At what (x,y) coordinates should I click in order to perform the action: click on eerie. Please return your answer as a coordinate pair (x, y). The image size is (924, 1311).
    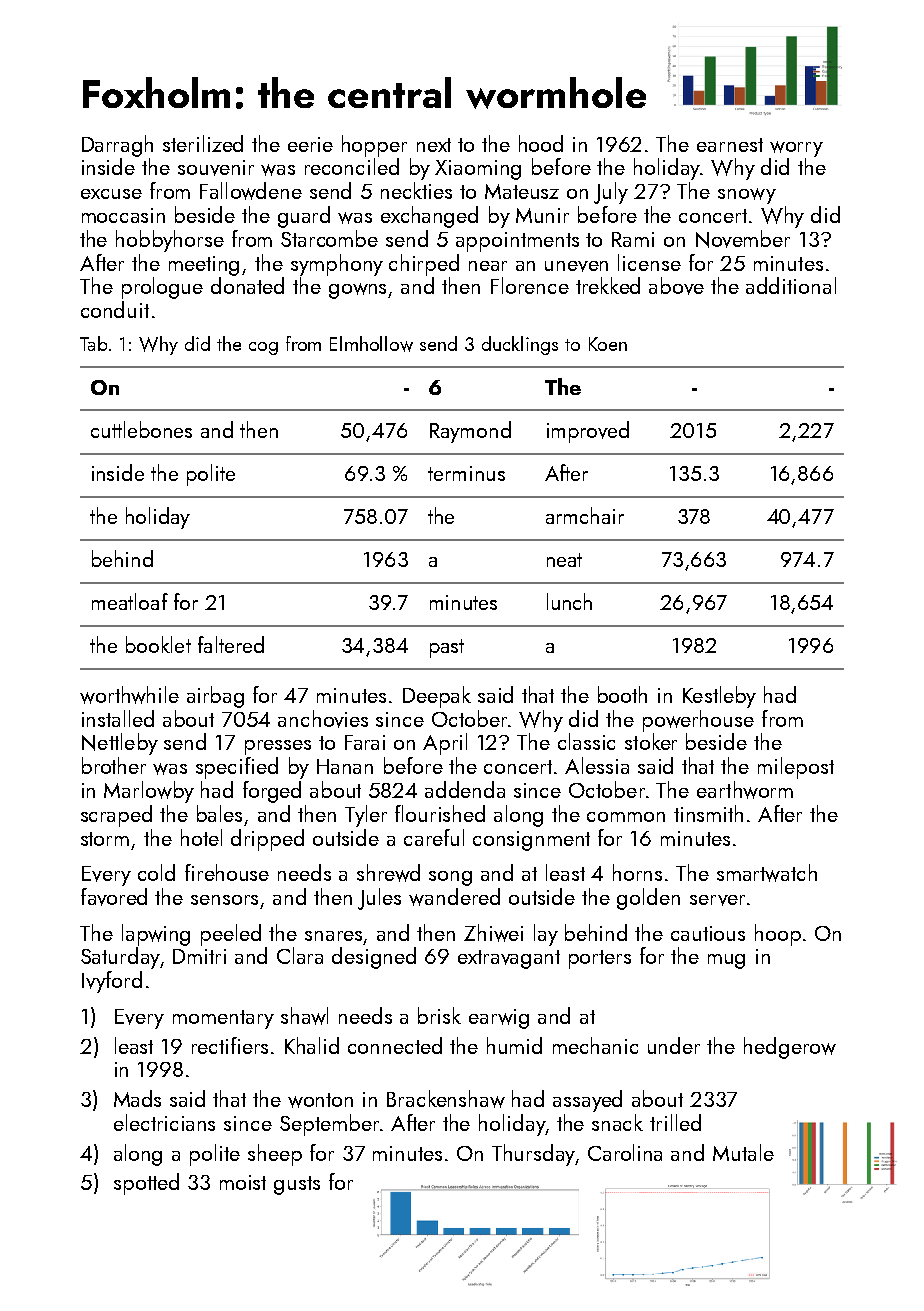
    Looking at the image, I should click on (310, 144).
